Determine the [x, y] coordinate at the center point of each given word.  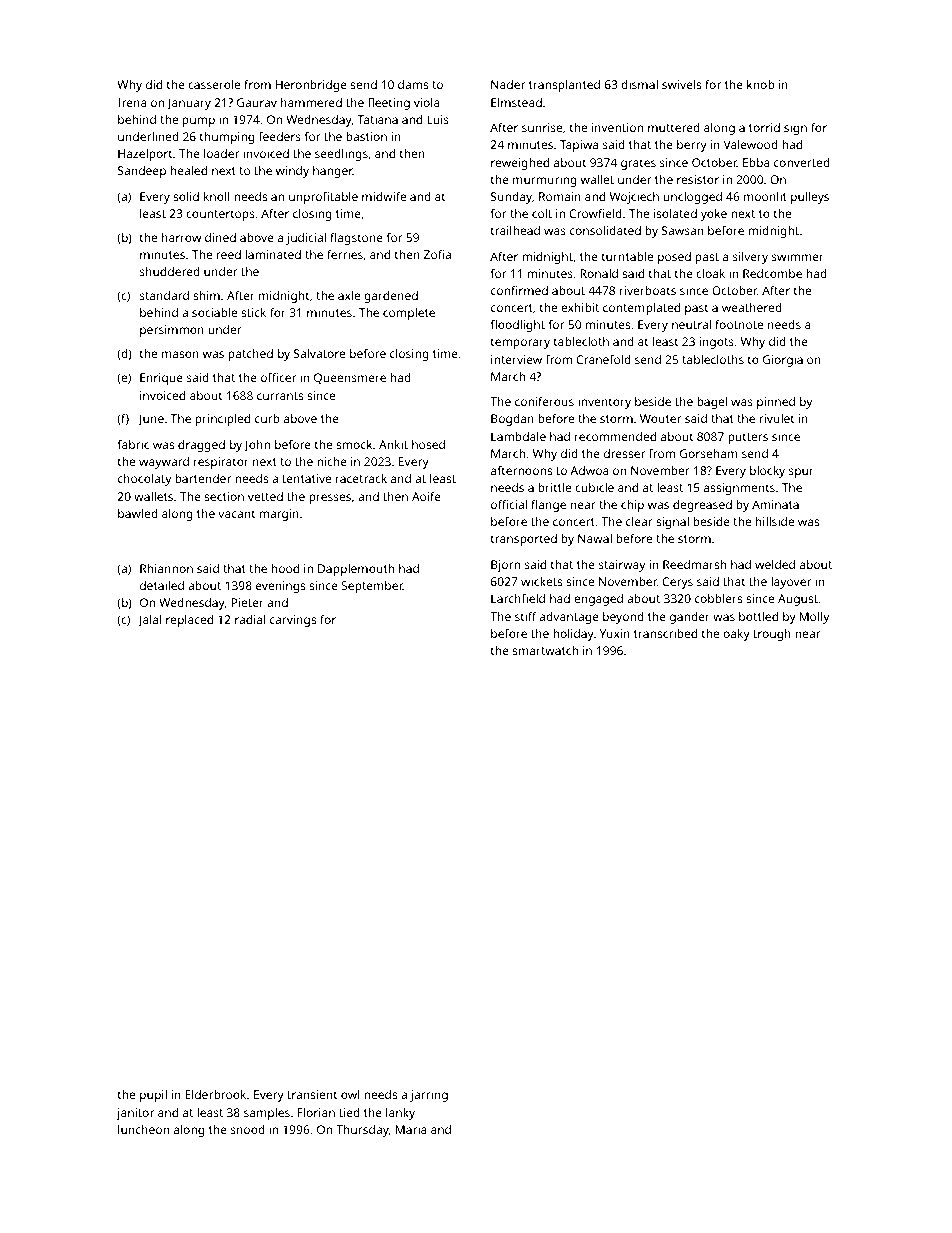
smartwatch [545, 650]
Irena [132, 102]
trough [772, 635]
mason [180, 354]
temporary [520, 343]
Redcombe [772, 273]
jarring [429, 1096]
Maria [411, 1129]
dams [413, 84]
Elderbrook [215, 1094]
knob [760, 84]
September [372, 587]
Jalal [149, 620]
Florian [316, 1112]
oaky [736, 635]
